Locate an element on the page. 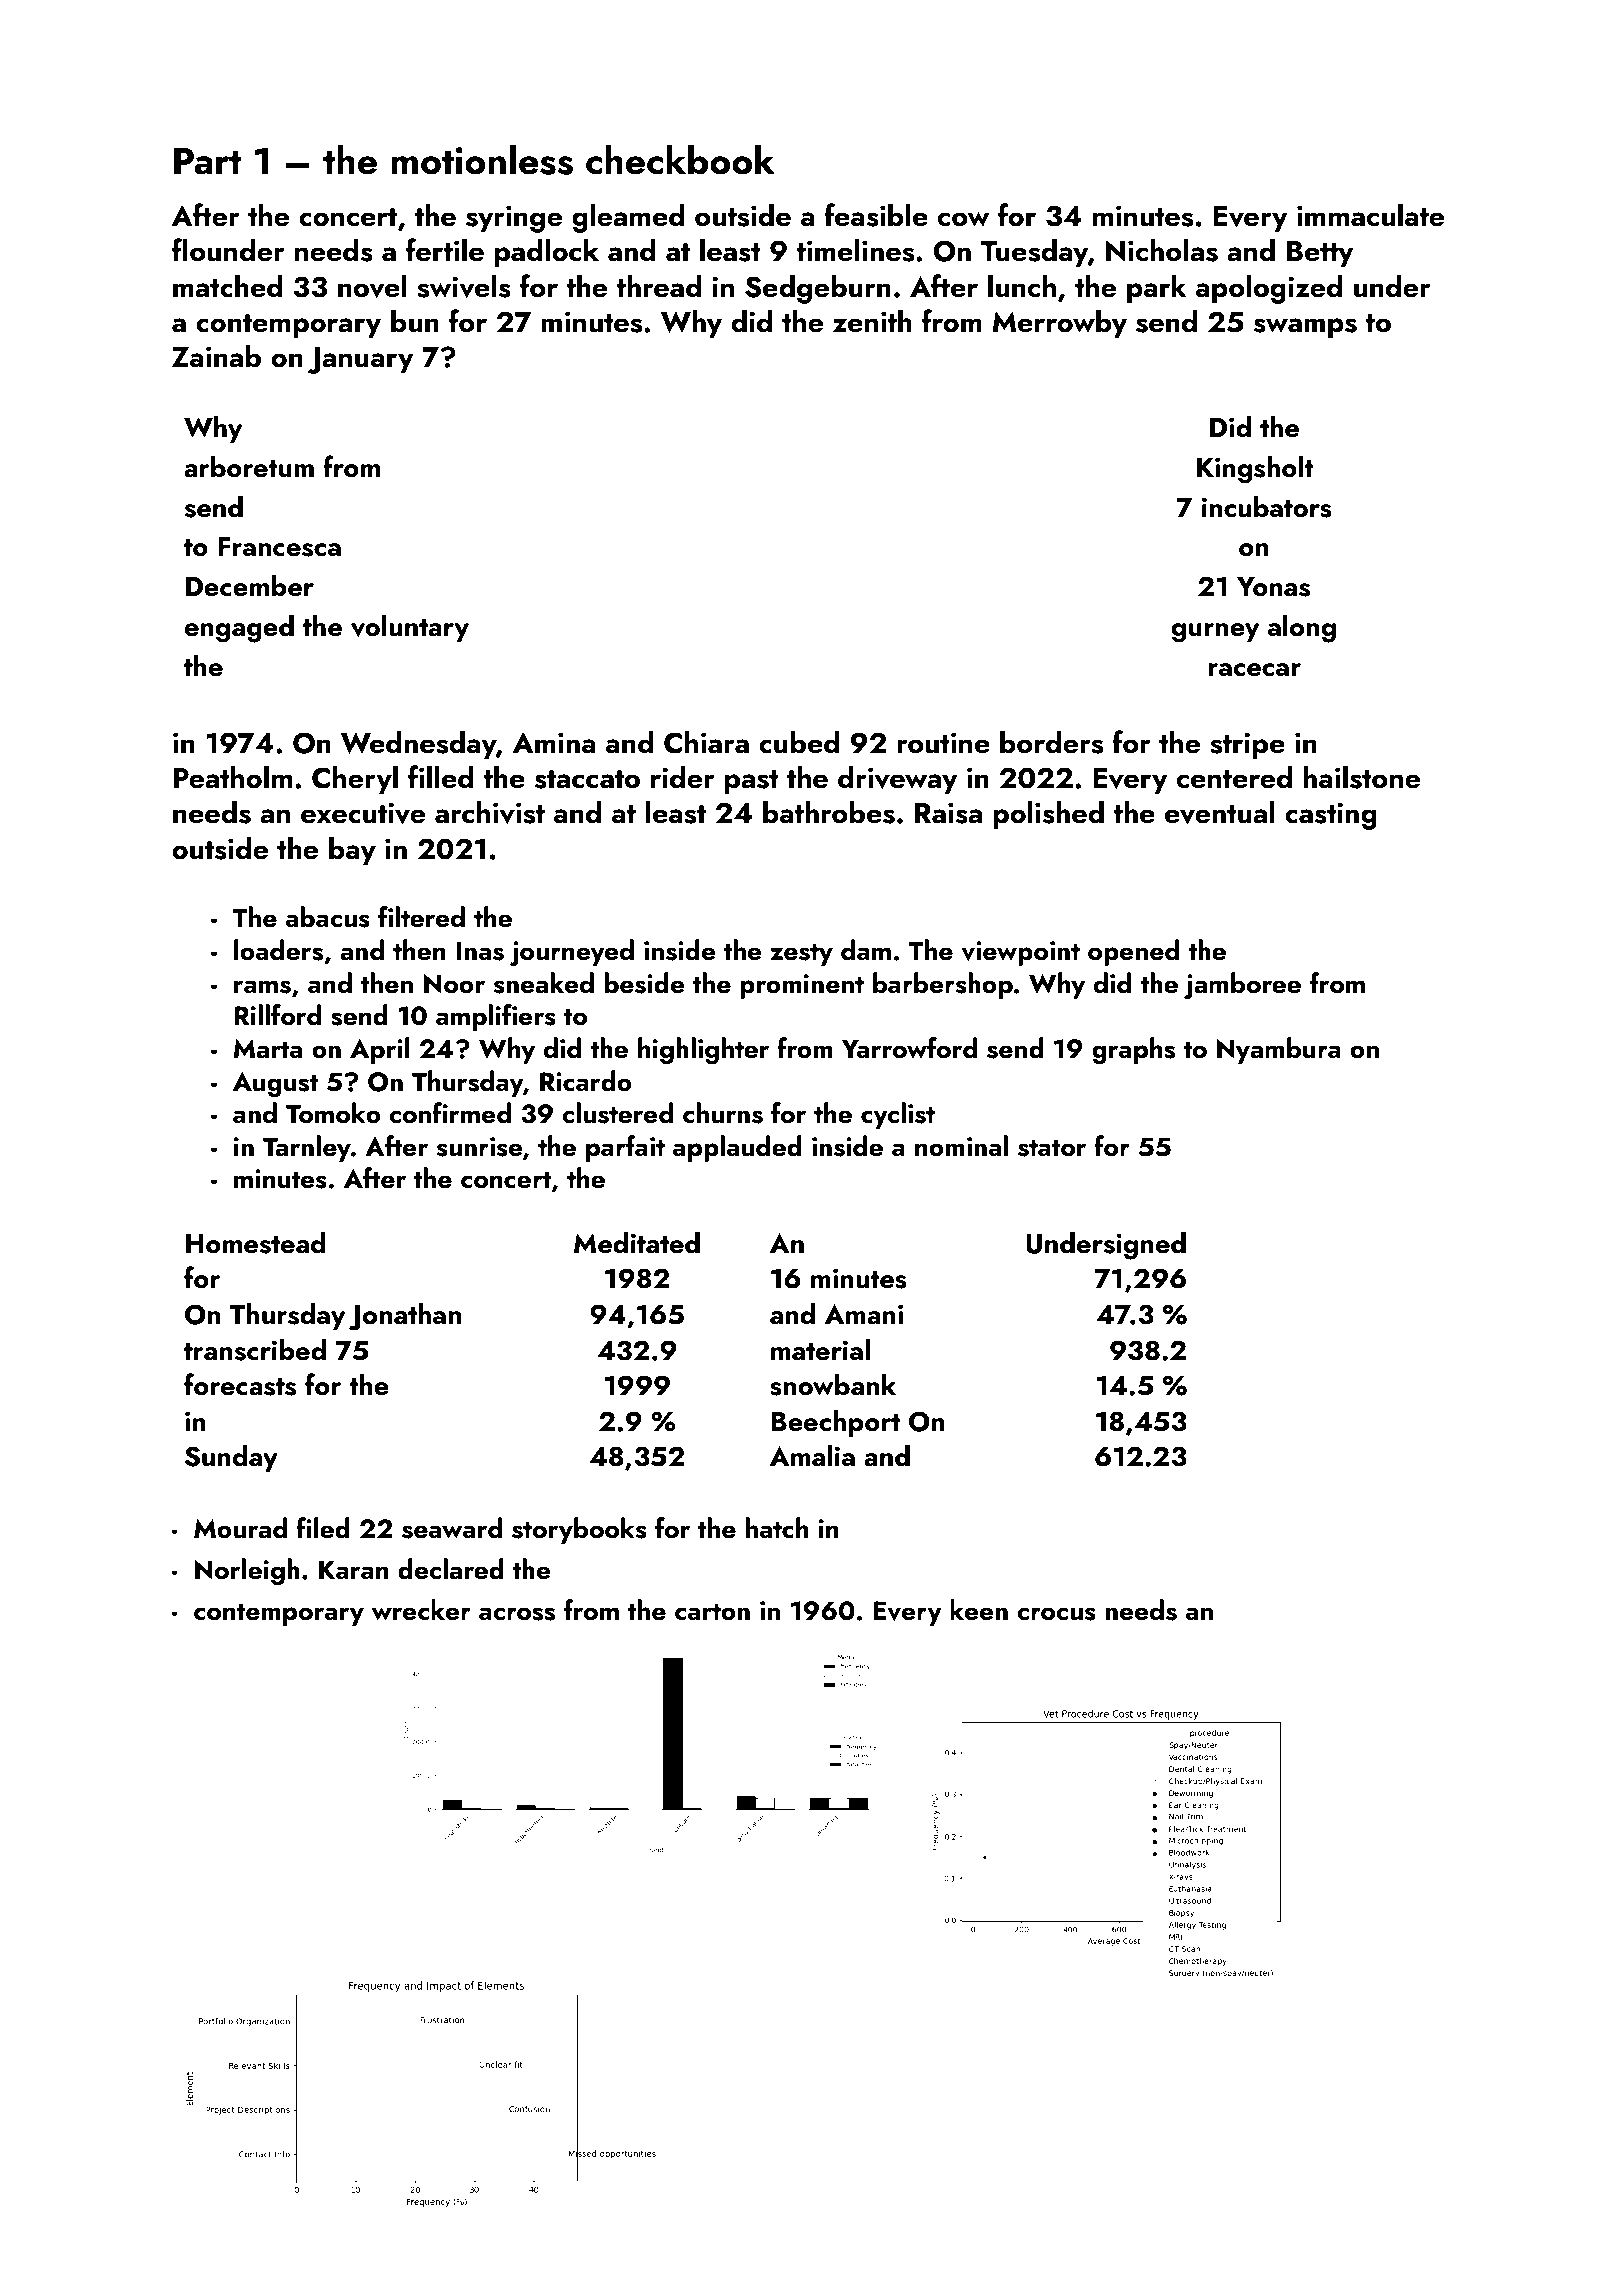 The image size is (1620, 2292). cow is located at coordinates (964, 219).
